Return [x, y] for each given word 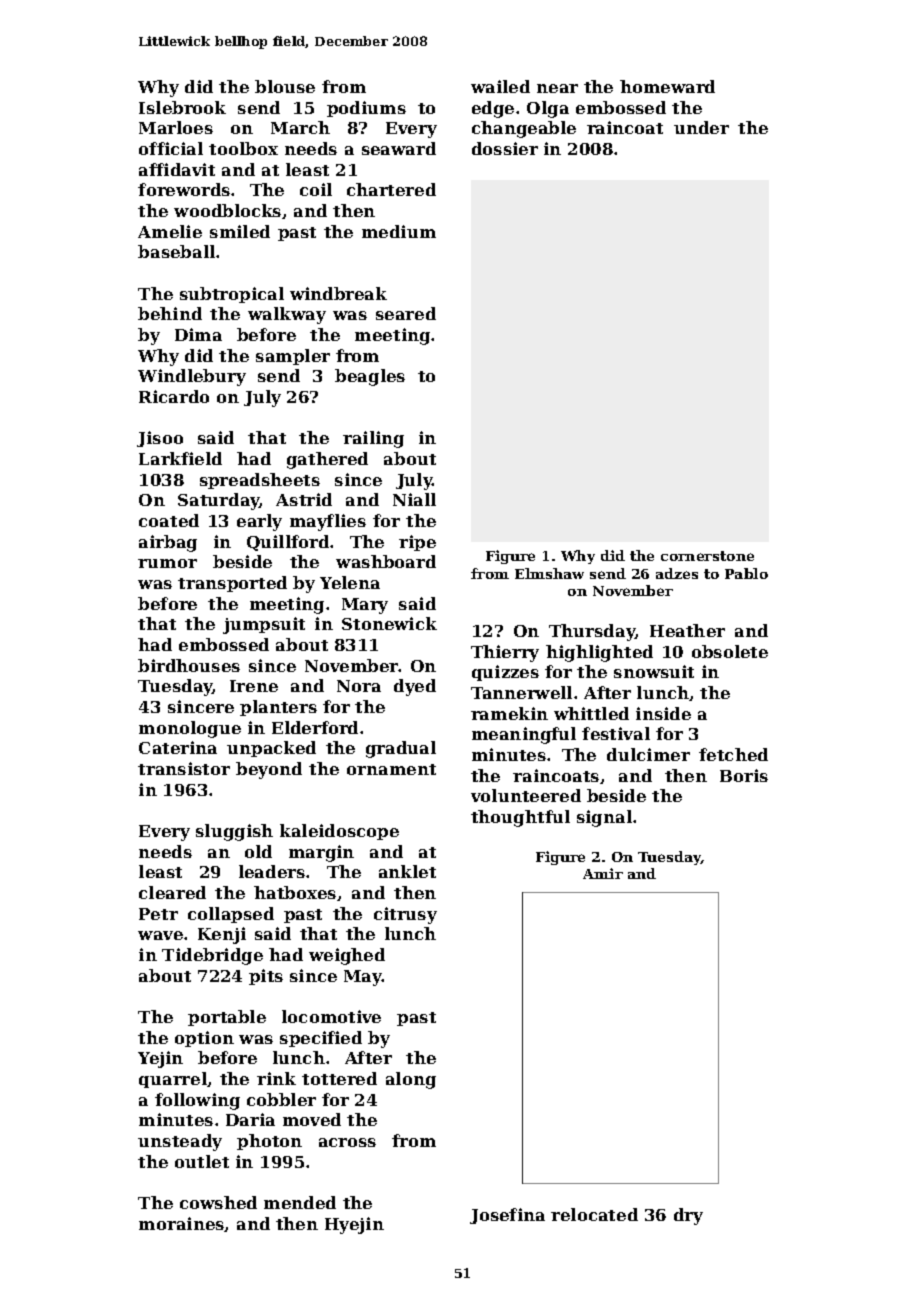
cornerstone [707, 556]
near [557, 88]
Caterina [178, 747]
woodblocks [227, 210]
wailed [500, 86]
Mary [365, 606]
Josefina [507, 1216]
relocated [594, 1214]
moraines [182, 1224]
